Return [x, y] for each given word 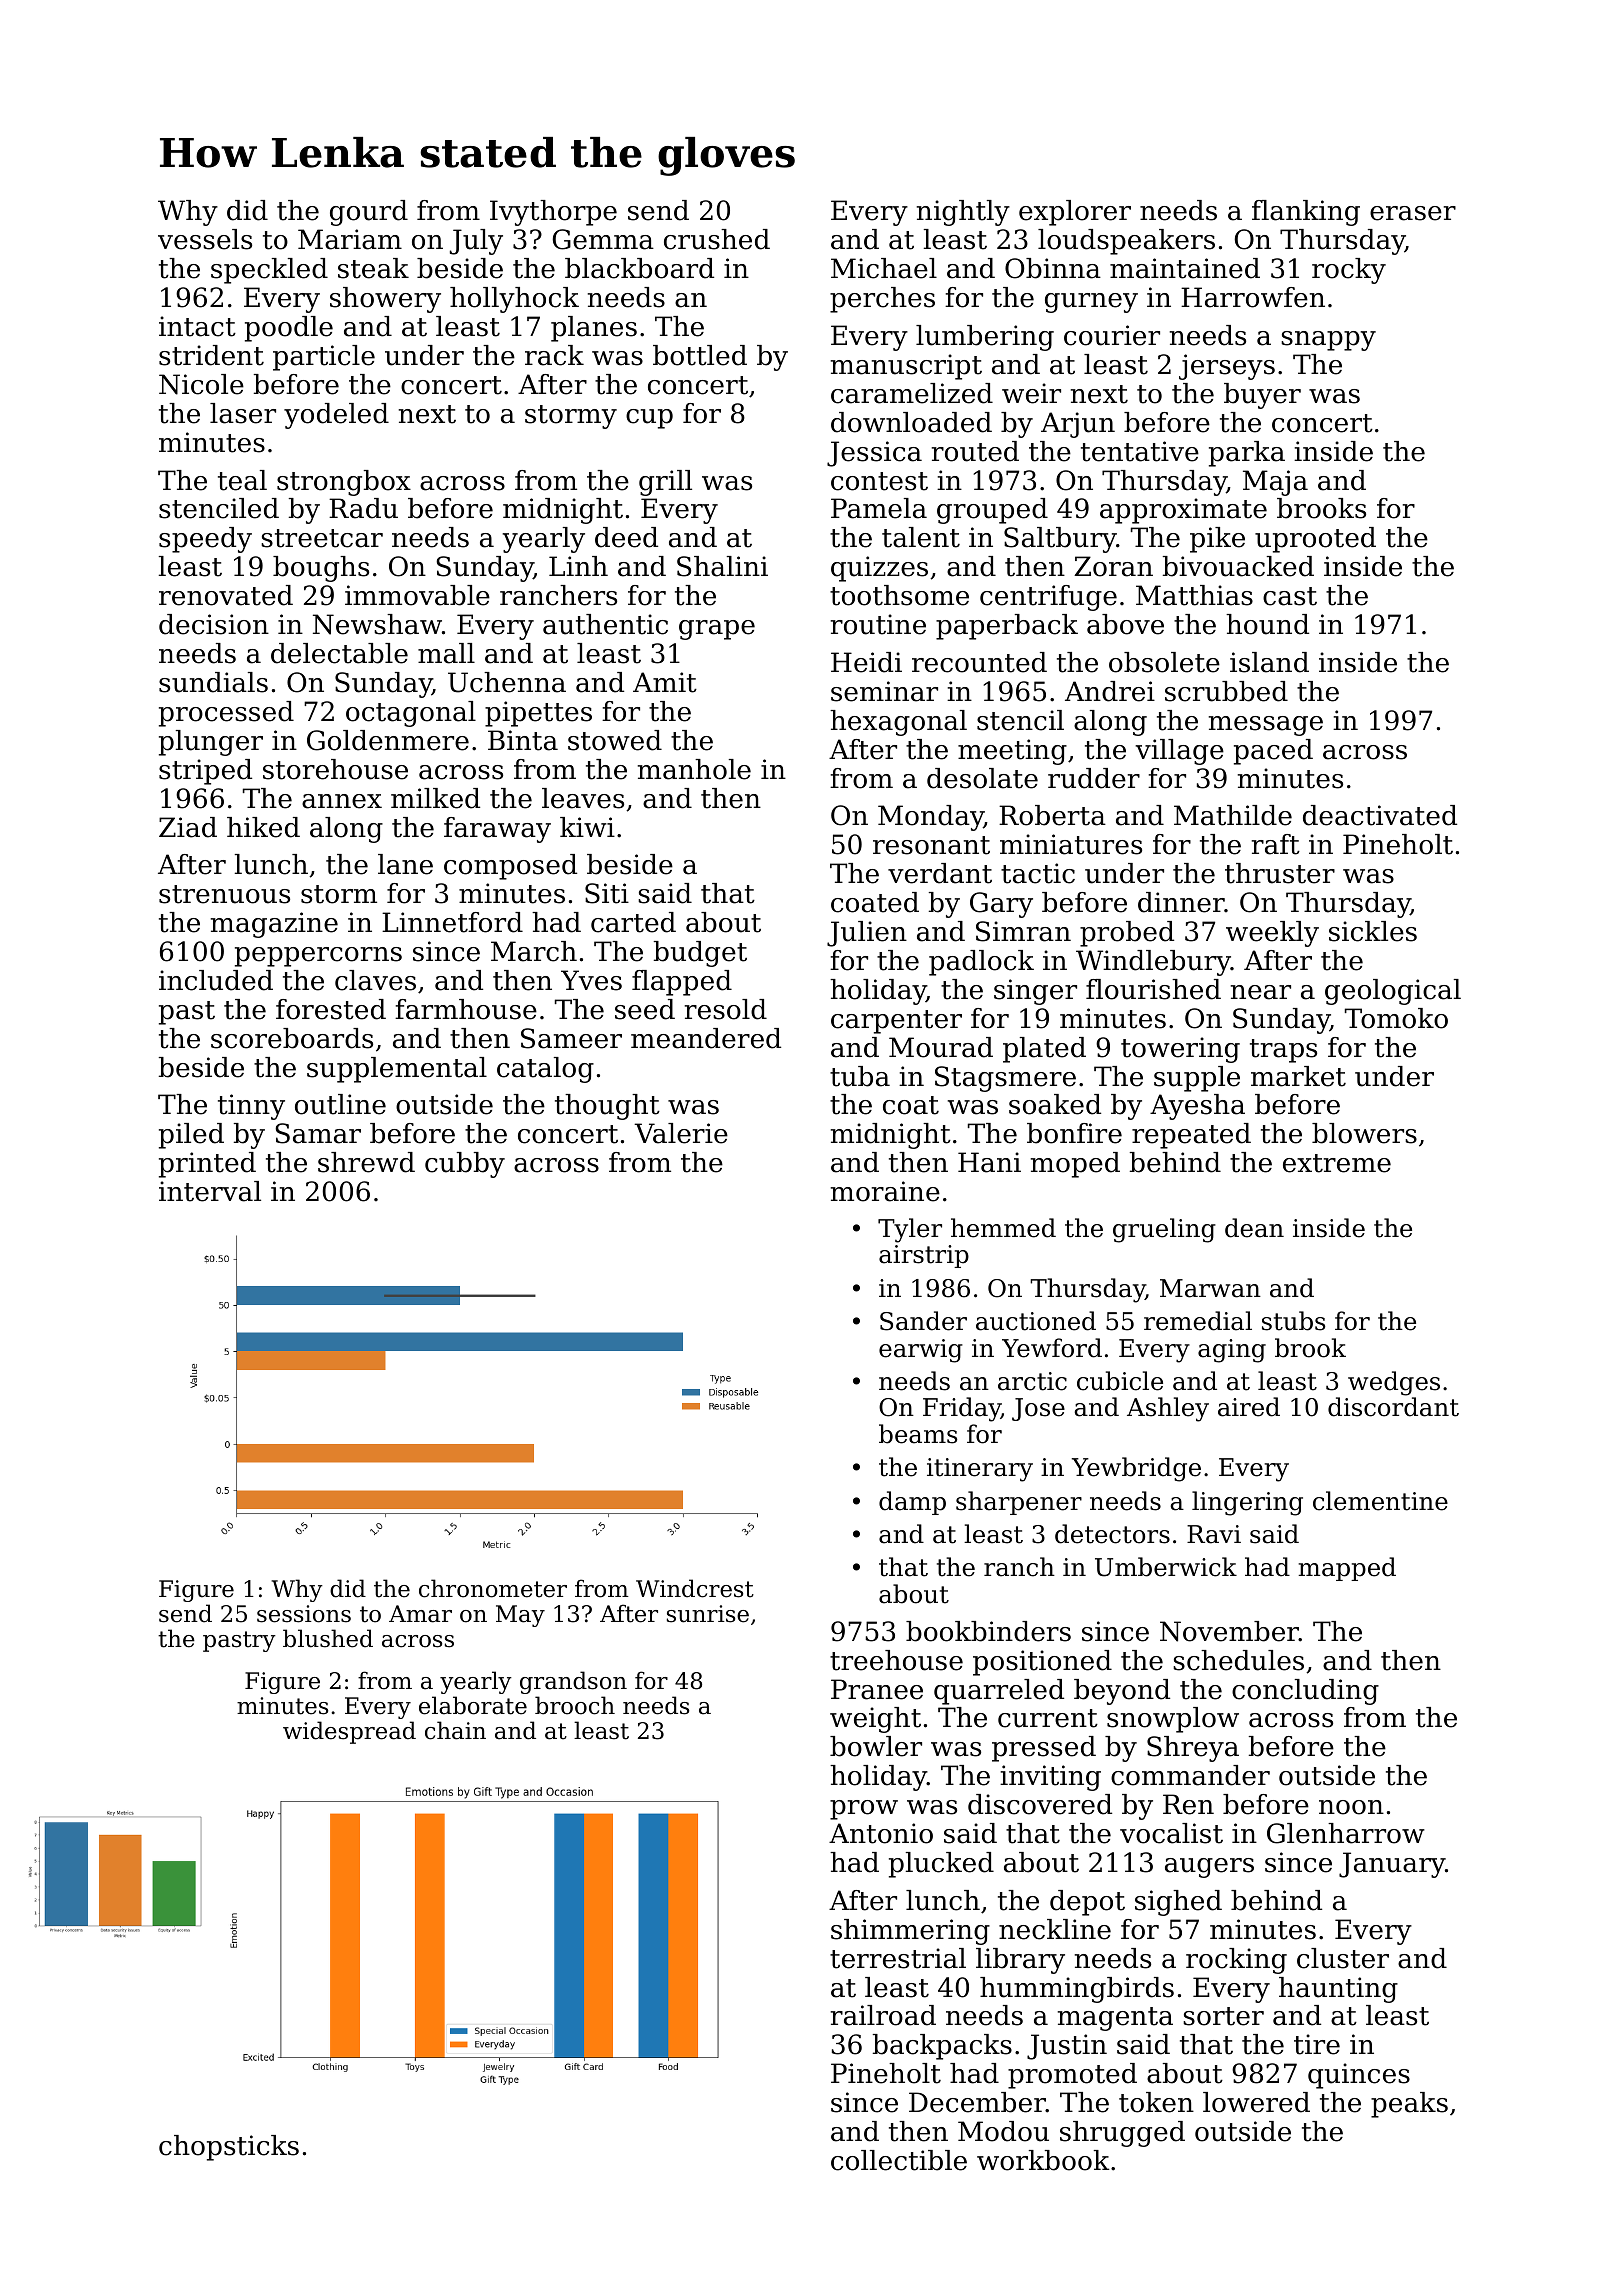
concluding [1305, 1692]
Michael [884, 268]
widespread [349, 1732]
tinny [251, 1107]
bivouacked [1238, 566]
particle [324, 358]
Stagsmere [1005, 1079]
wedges [1394, 1383]
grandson [573, 1682]
